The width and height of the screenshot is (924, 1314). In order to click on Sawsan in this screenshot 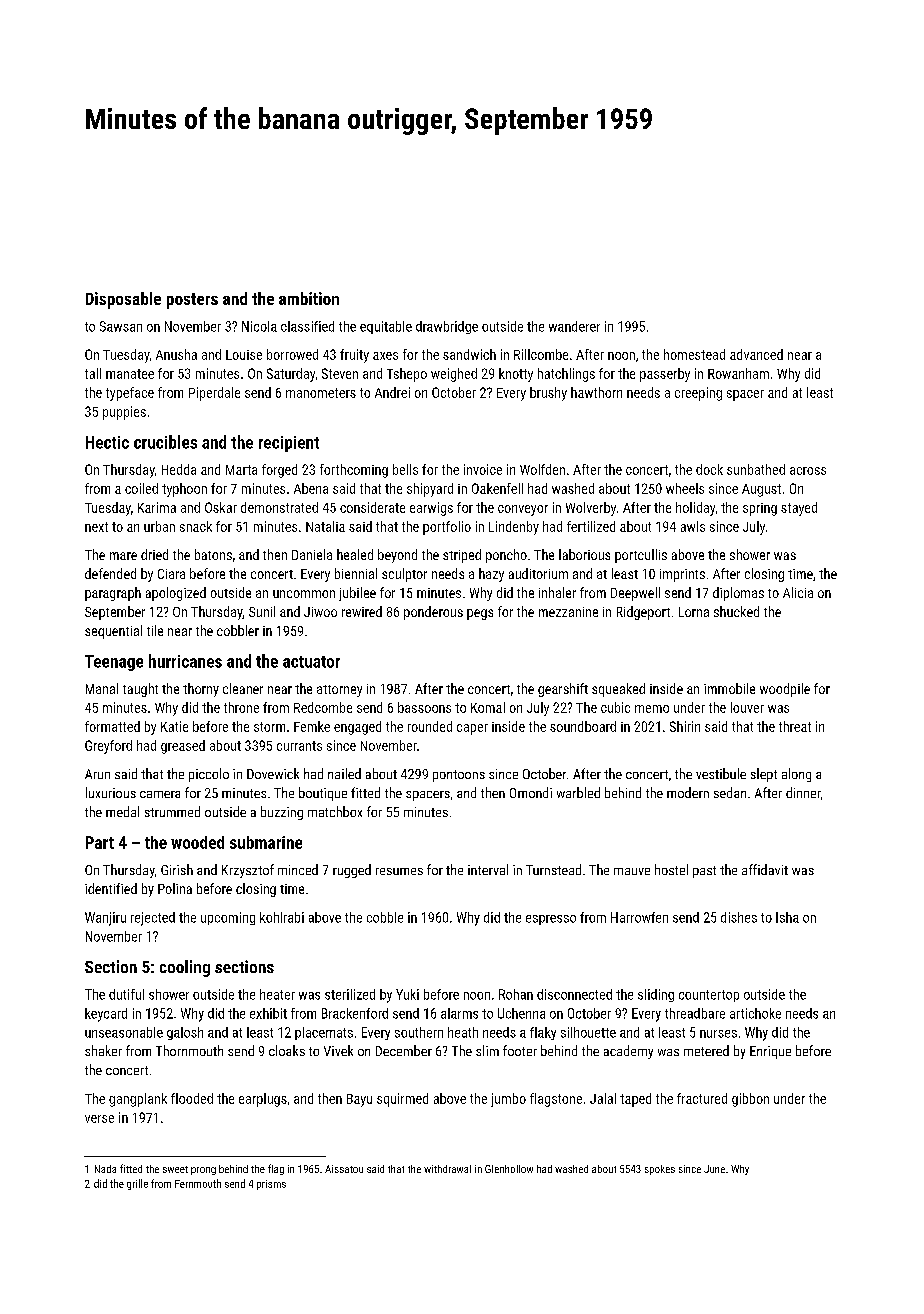, I will do `click(121, 326)`.
